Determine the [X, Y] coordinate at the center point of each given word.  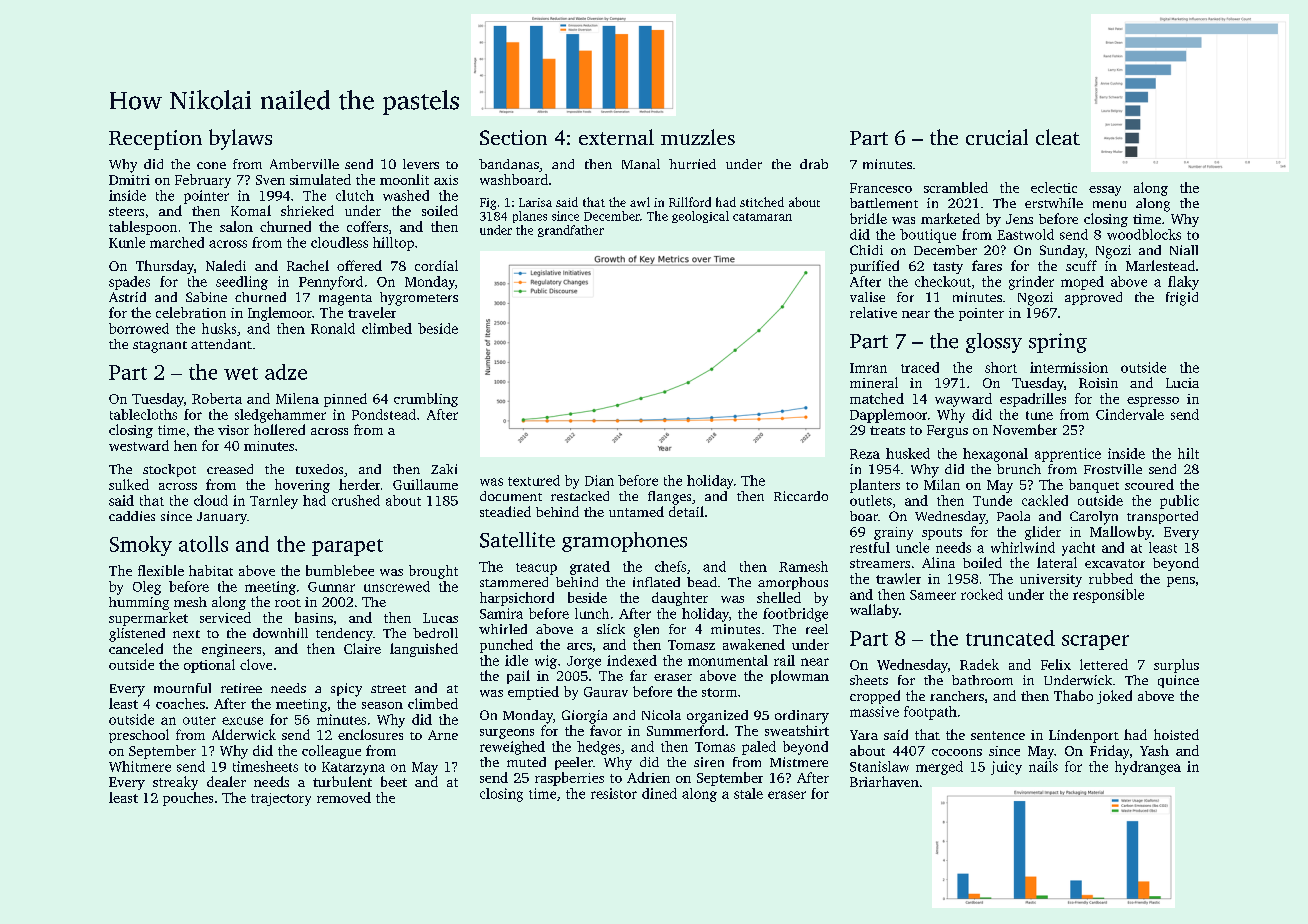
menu [1109, 204]
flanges [669, 498]
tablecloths [143, 414]
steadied [505, 511]
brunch [1019, 469]
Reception [155, 140]
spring [1058, 343]
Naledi [226, 265]
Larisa [535, 202]
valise [867, 297]
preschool [139, 736]
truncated [1010, 638]
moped [1082, 283]
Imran [868, 368]
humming [139, 603]
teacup [536, 569]
